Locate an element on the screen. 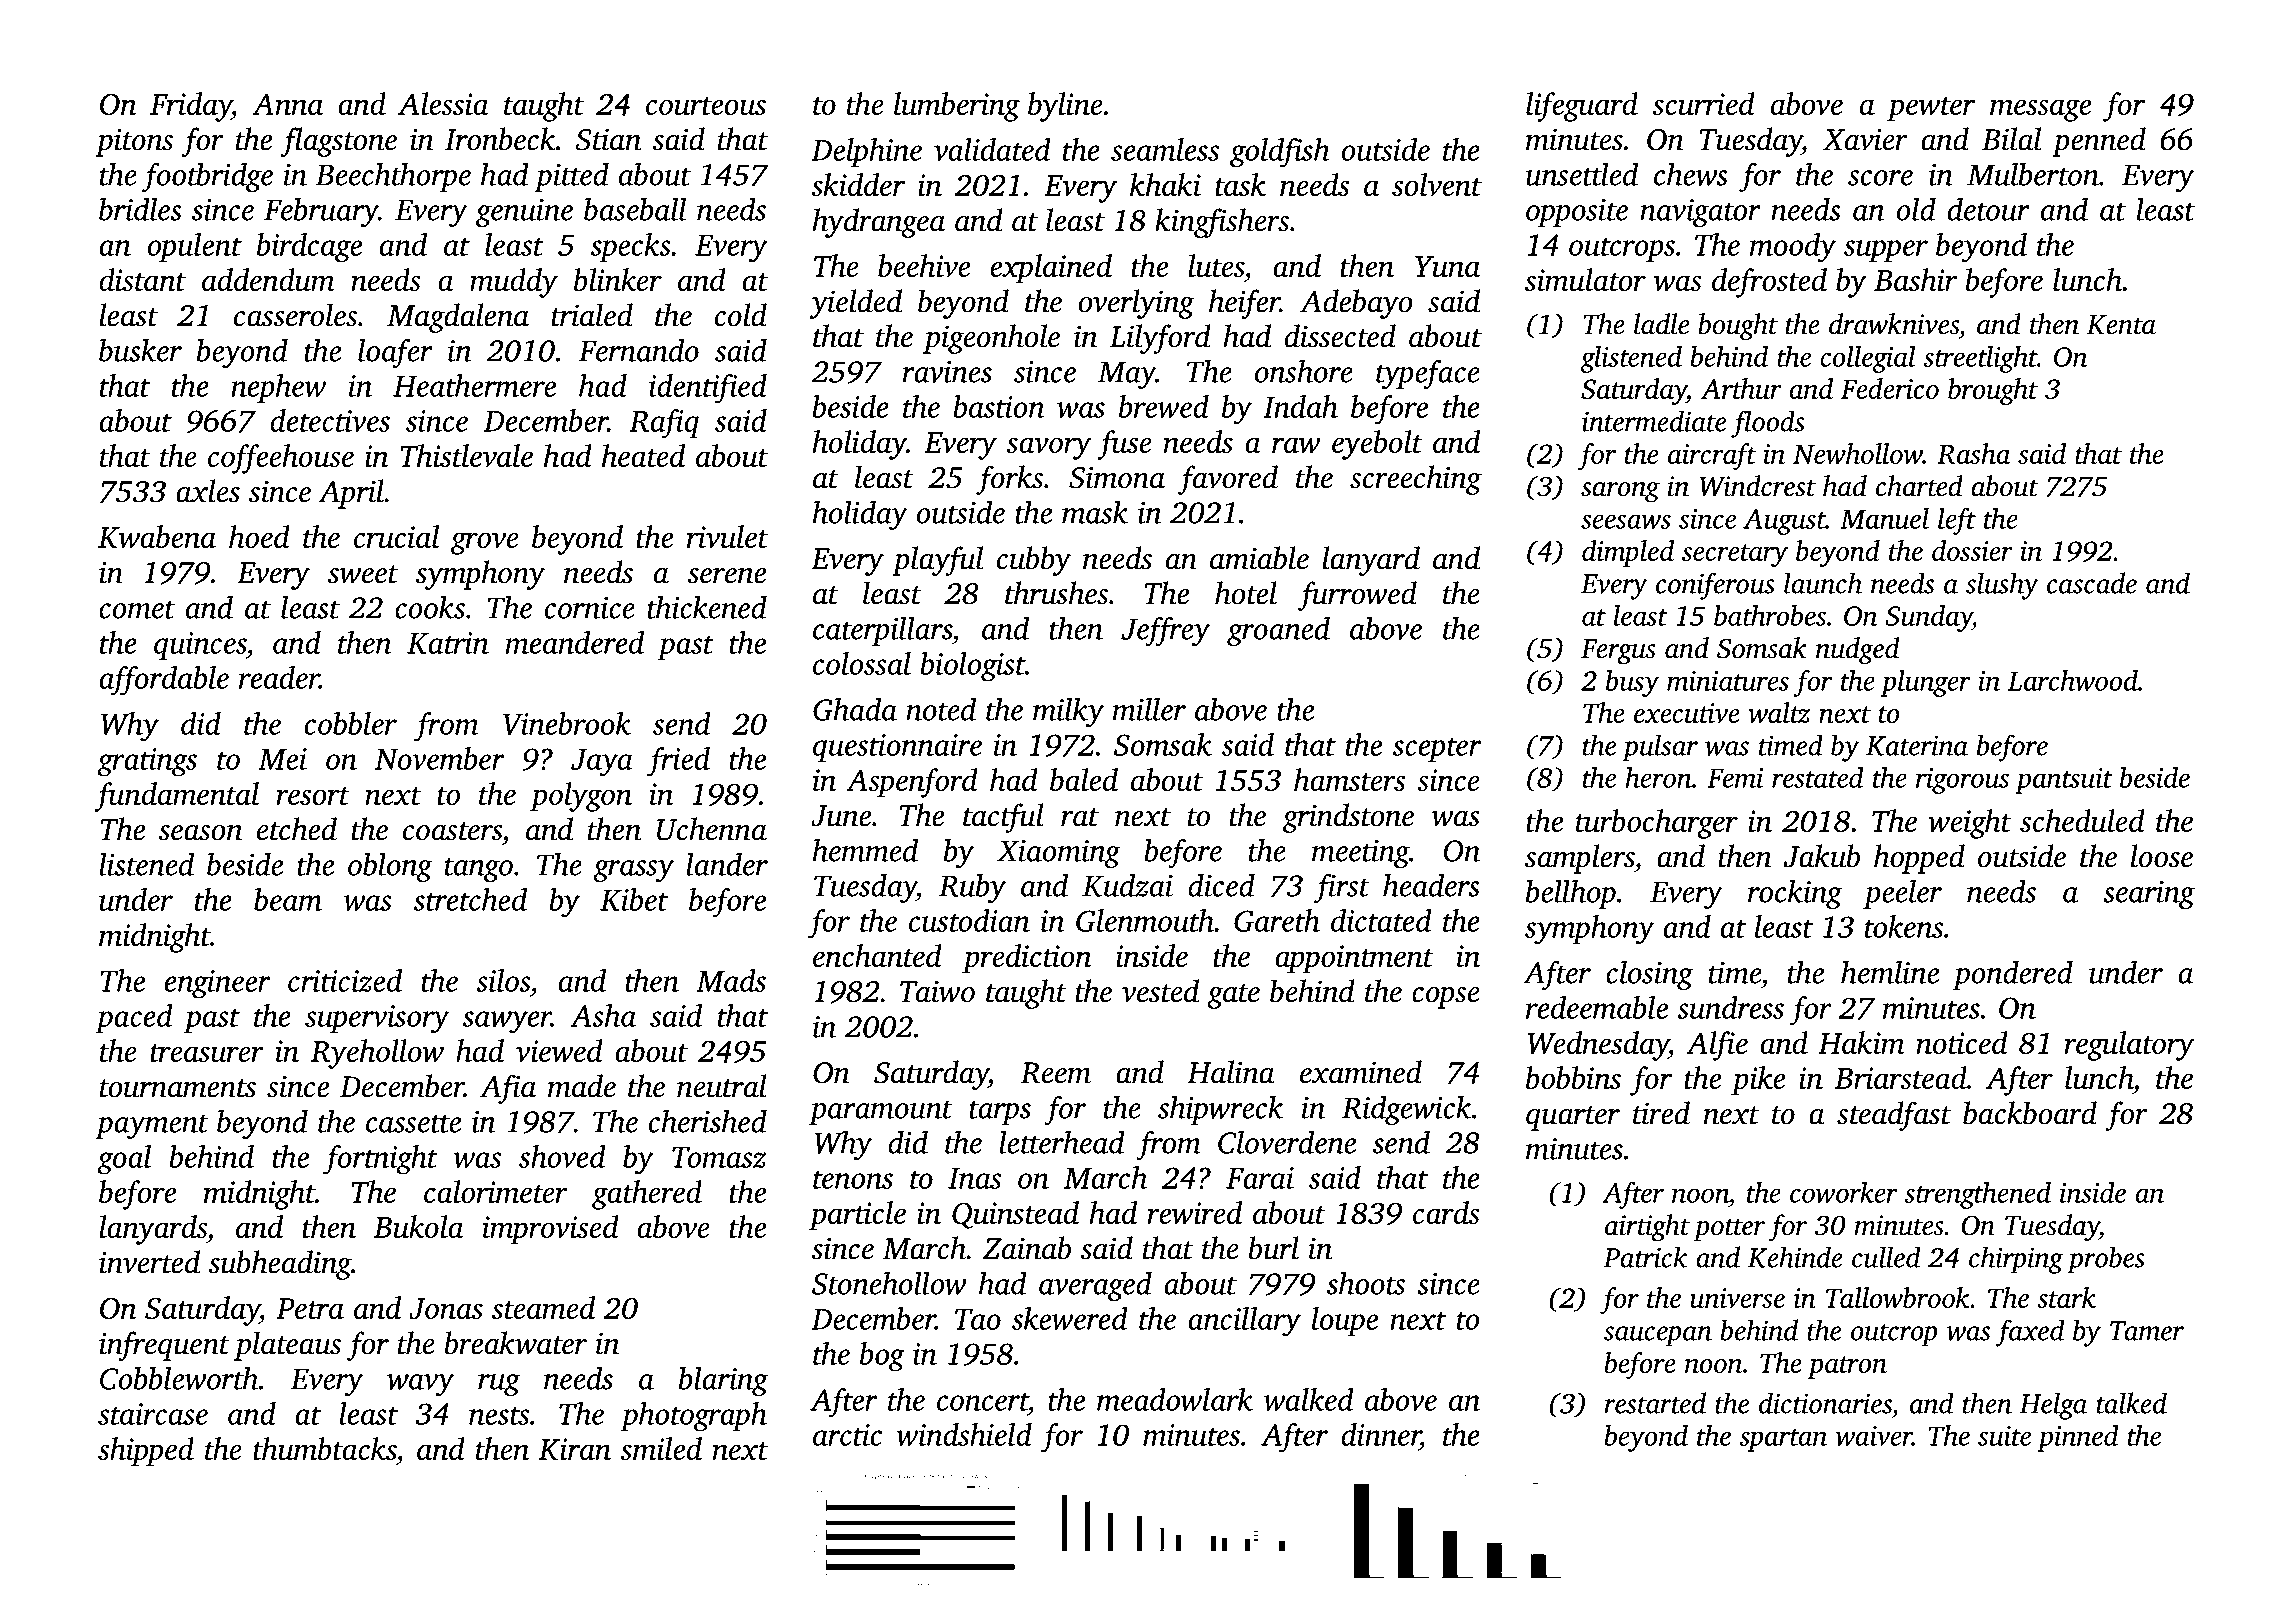 Image resolution: width=2292 pixels, height=1620 pixels. shipwreck is located at coordinates (1220, 1110).
